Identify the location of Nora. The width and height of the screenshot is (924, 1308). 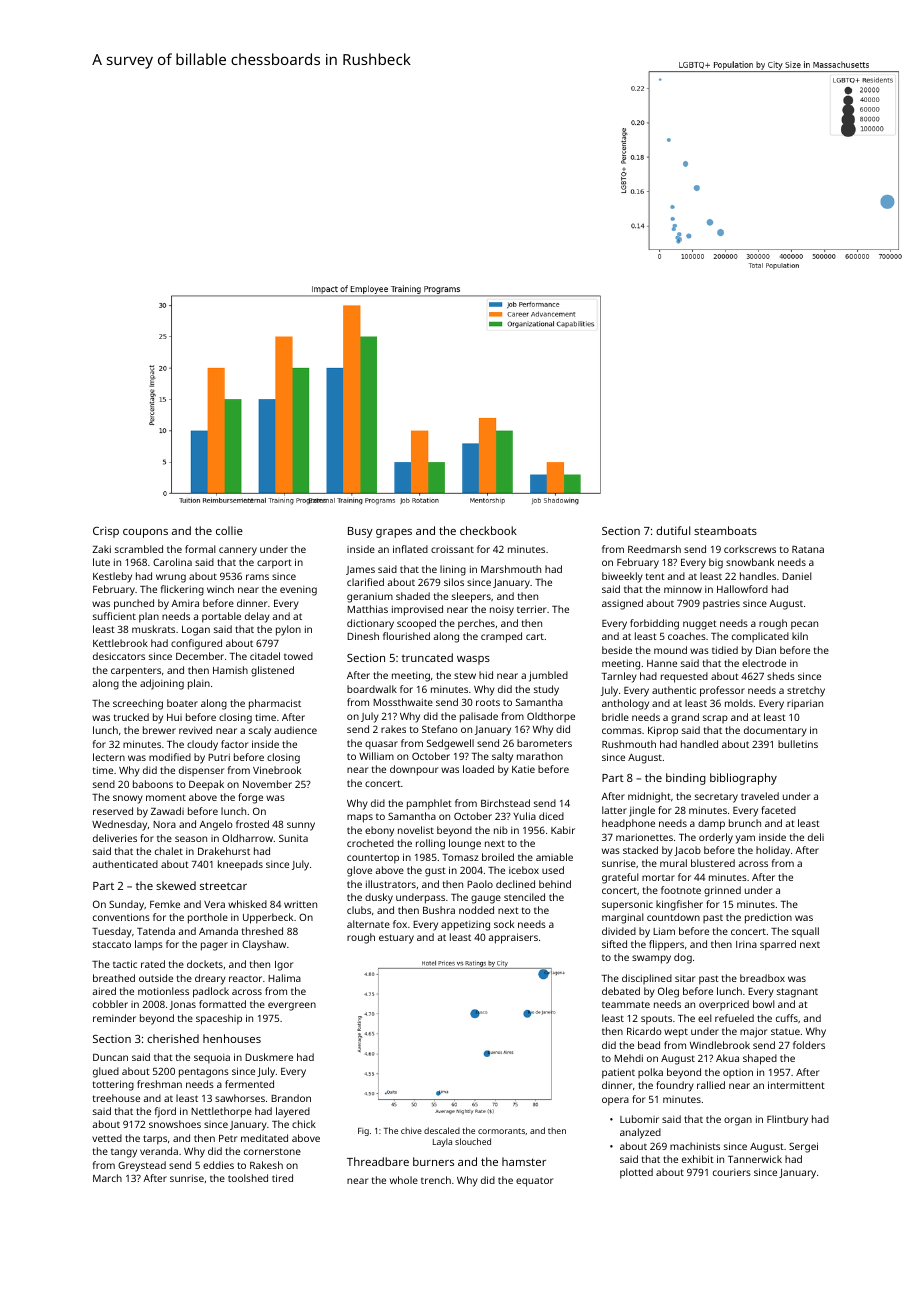
(164, 824).
